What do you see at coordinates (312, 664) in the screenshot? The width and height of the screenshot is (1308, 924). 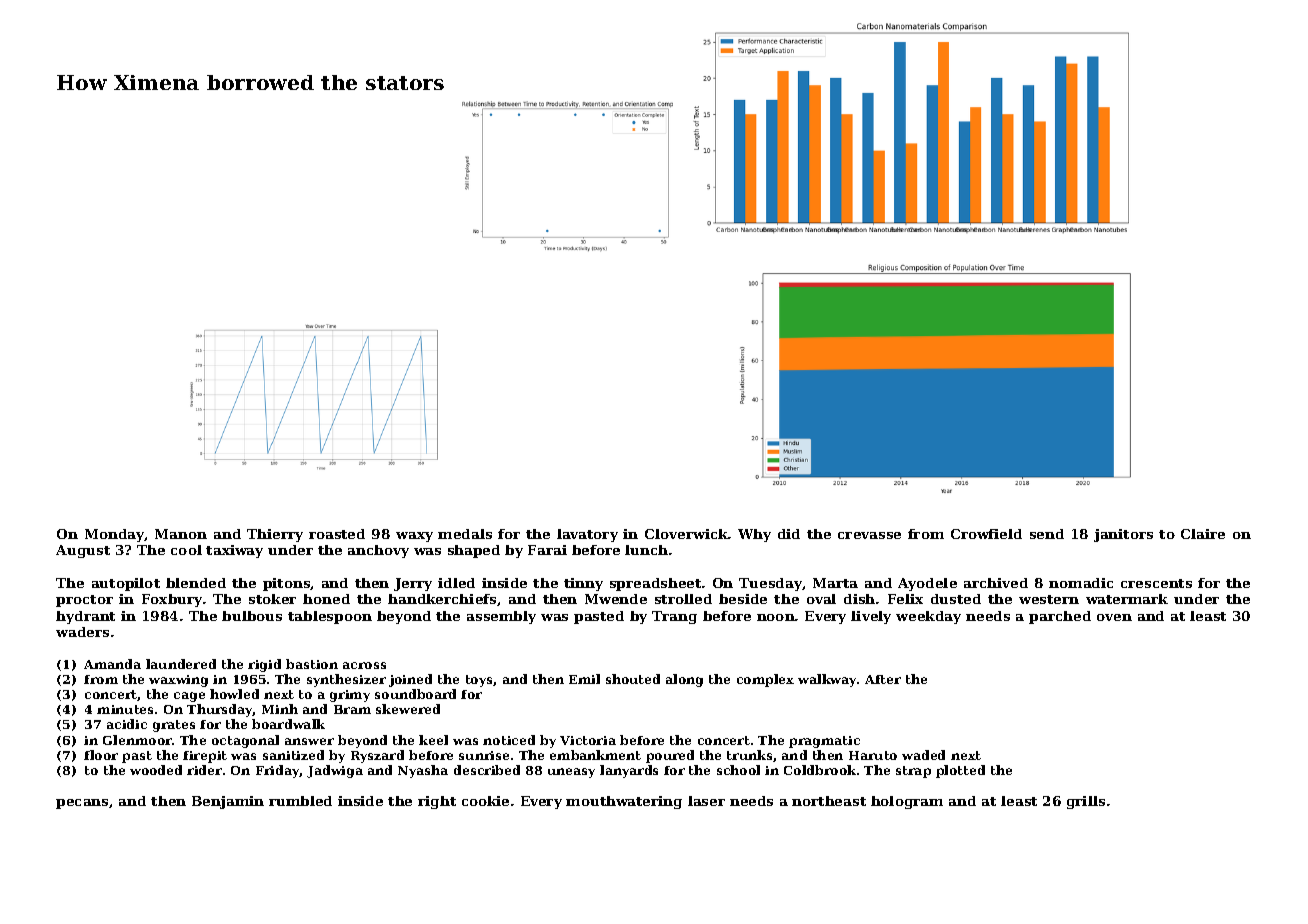 I see `bastion` at bounding box center [312, 664].
